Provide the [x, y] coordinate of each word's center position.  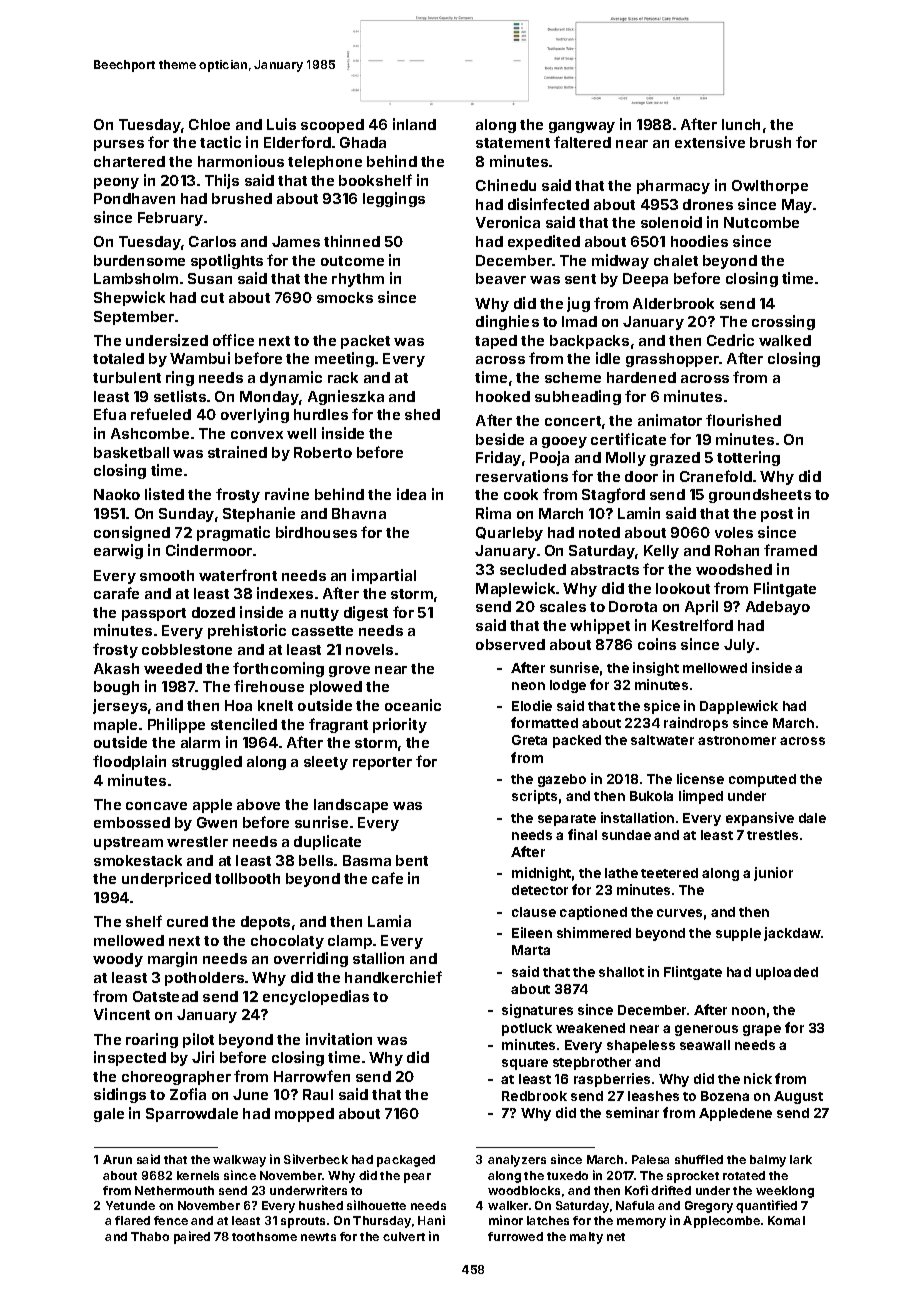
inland [414, 124]
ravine [287, 494]
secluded [533, 569]
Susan [210, 278]
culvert [404, 1236]
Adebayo [778, 608]
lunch [741, 124]
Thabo [150, 1236]
